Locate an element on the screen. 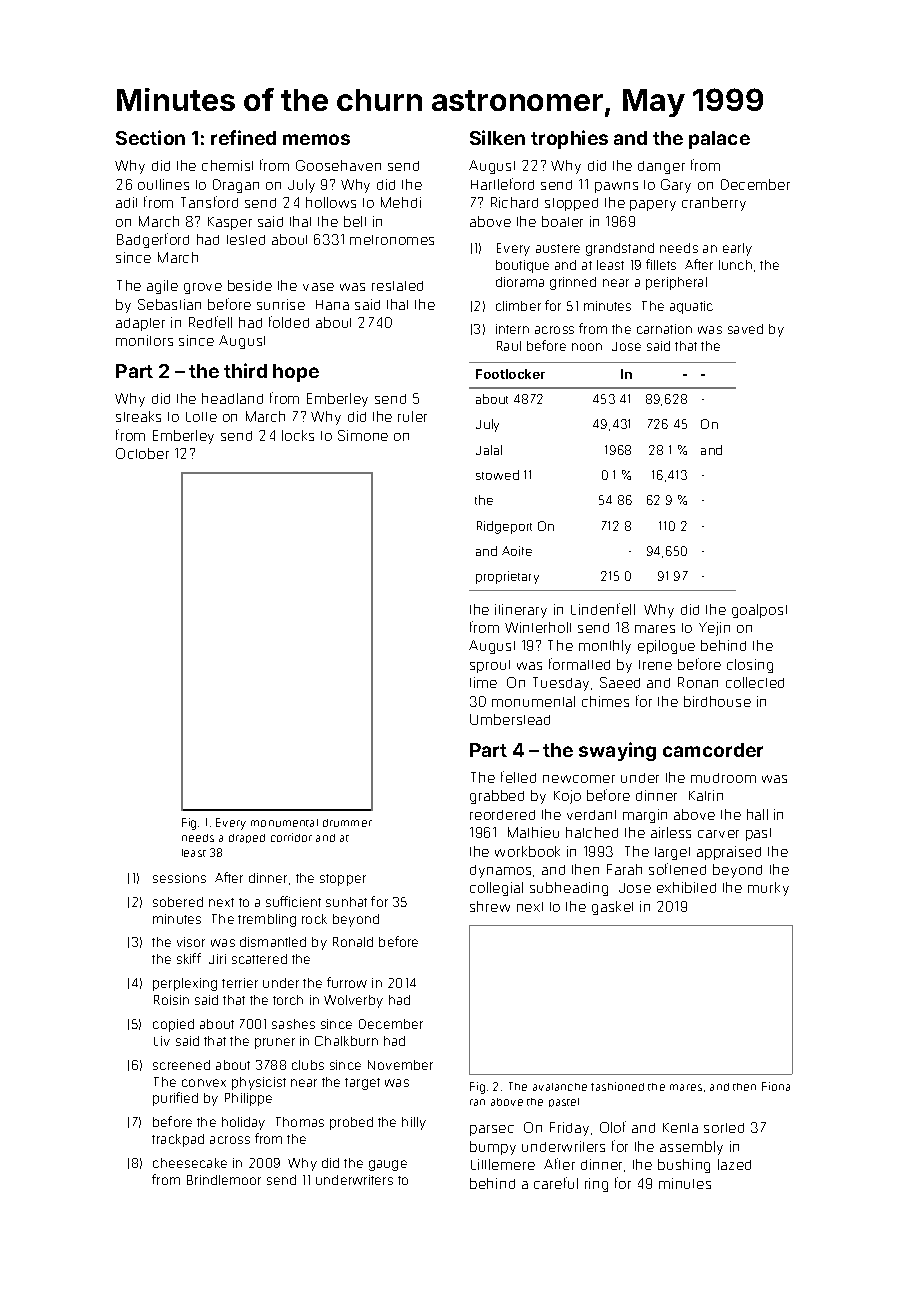 The height and width of the screenshot is (1316, 908). stowed is located at coordinates (497, 475).
